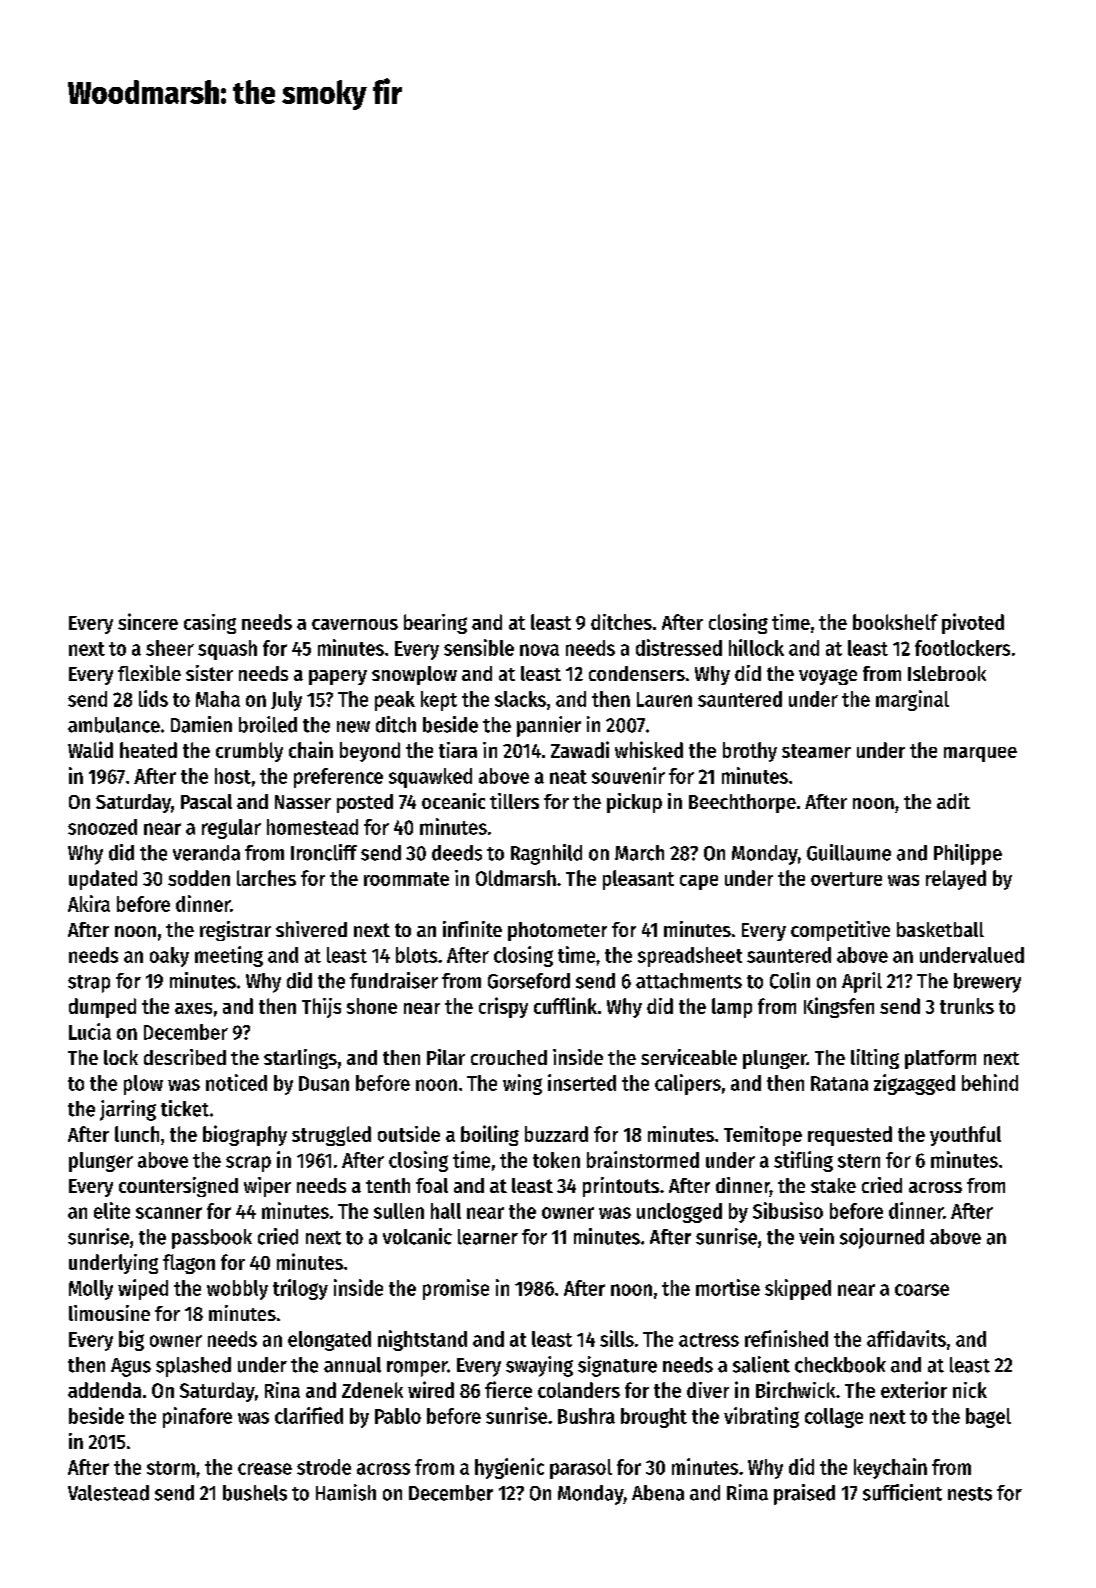  What do you see at coordinates (503, 1007) in the page?
I see `crispy` at bounding box center [503, 1007].
